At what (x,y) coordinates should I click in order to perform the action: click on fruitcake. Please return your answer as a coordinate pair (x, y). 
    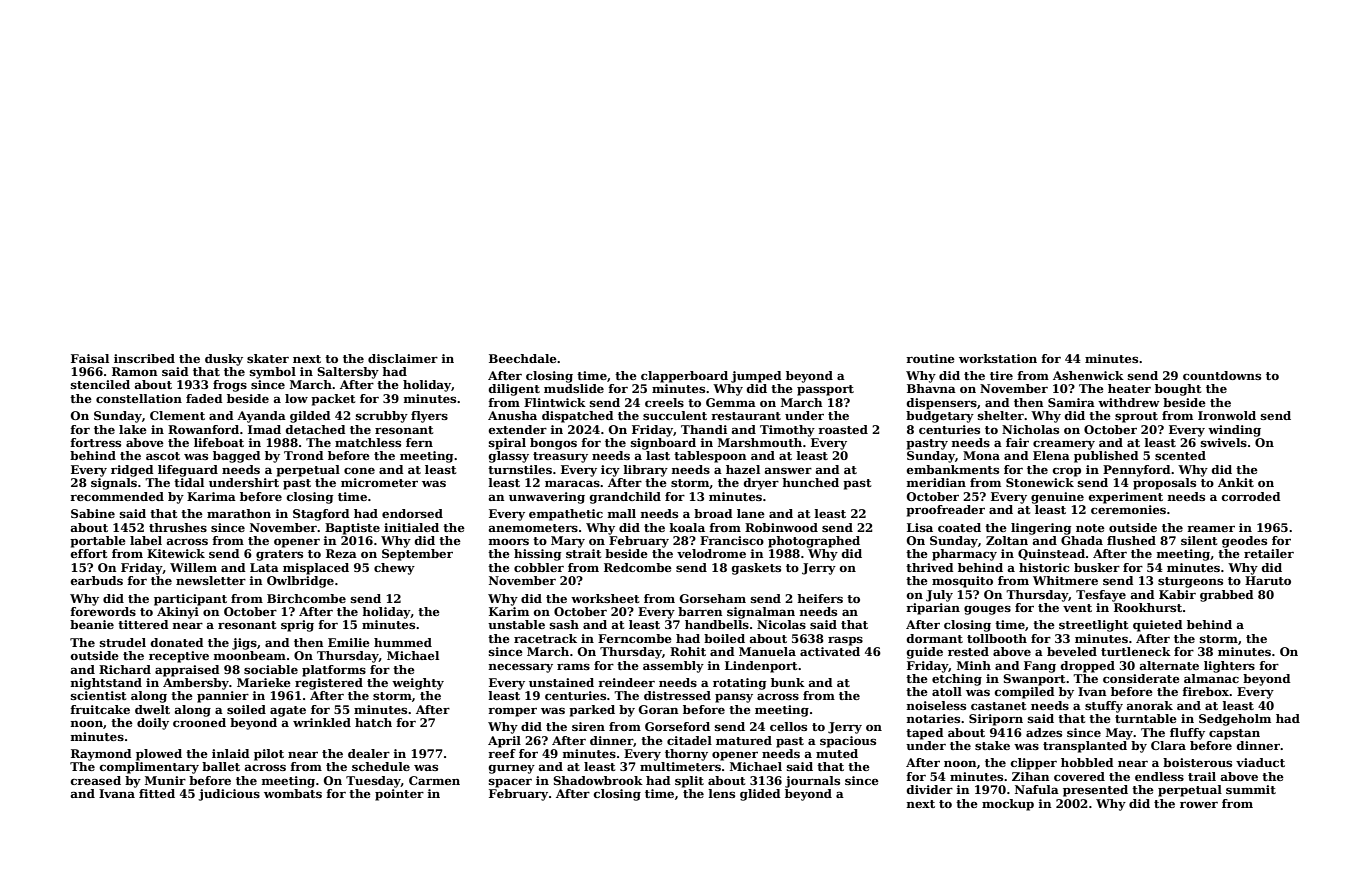
    Looking at the image, I should click on (100, 709).
